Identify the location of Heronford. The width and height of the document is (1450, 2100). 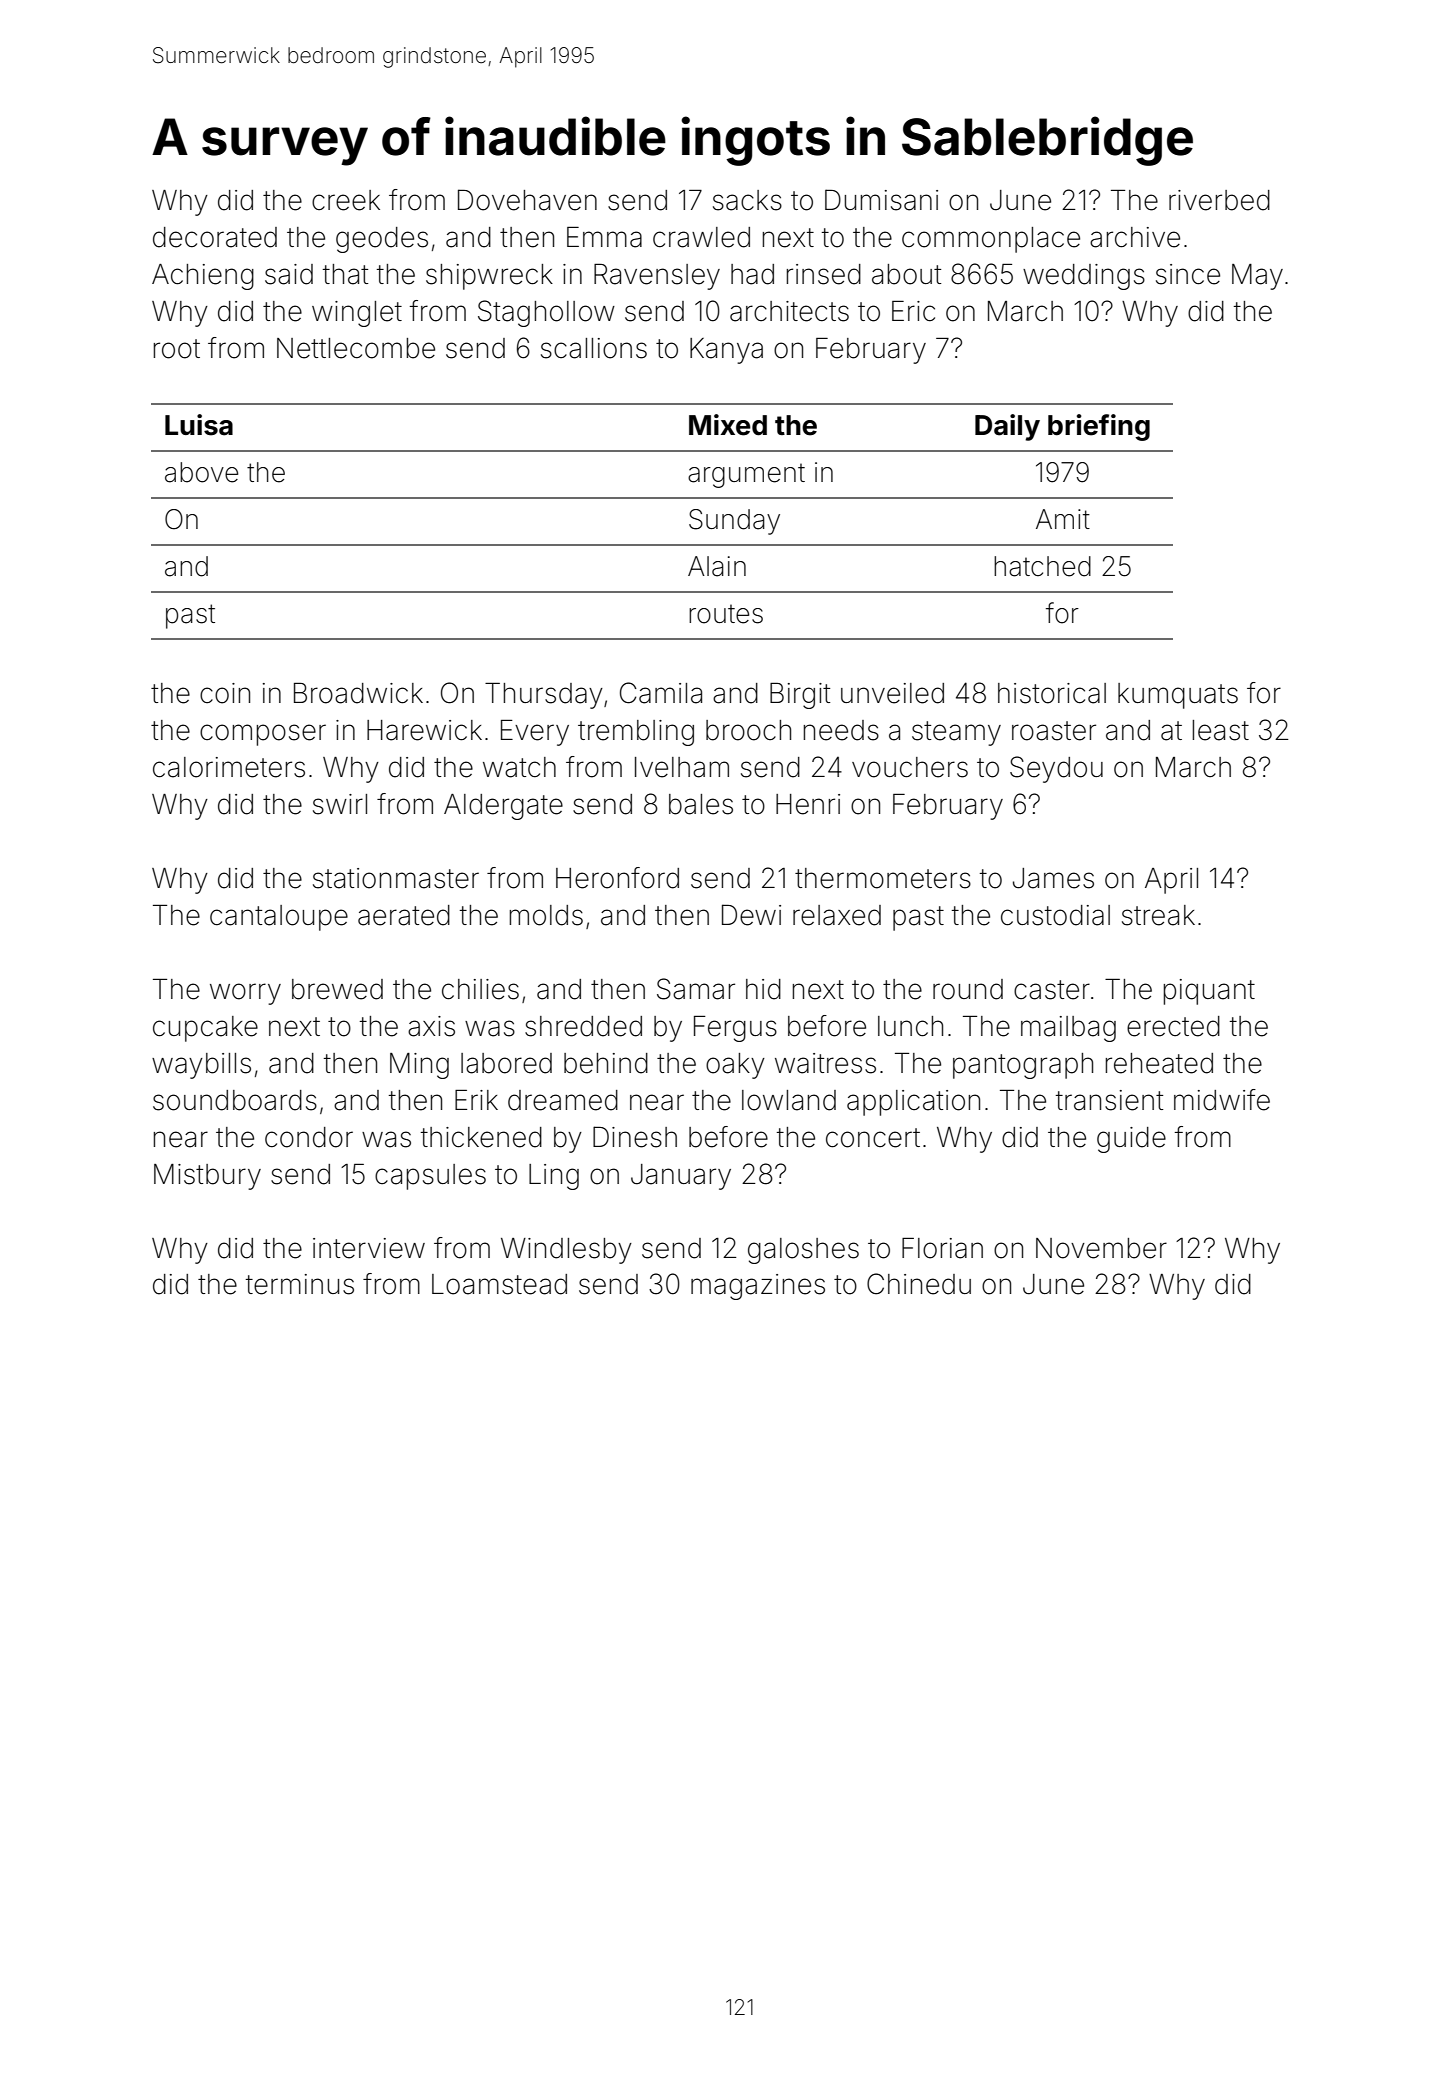
(617, 878).
